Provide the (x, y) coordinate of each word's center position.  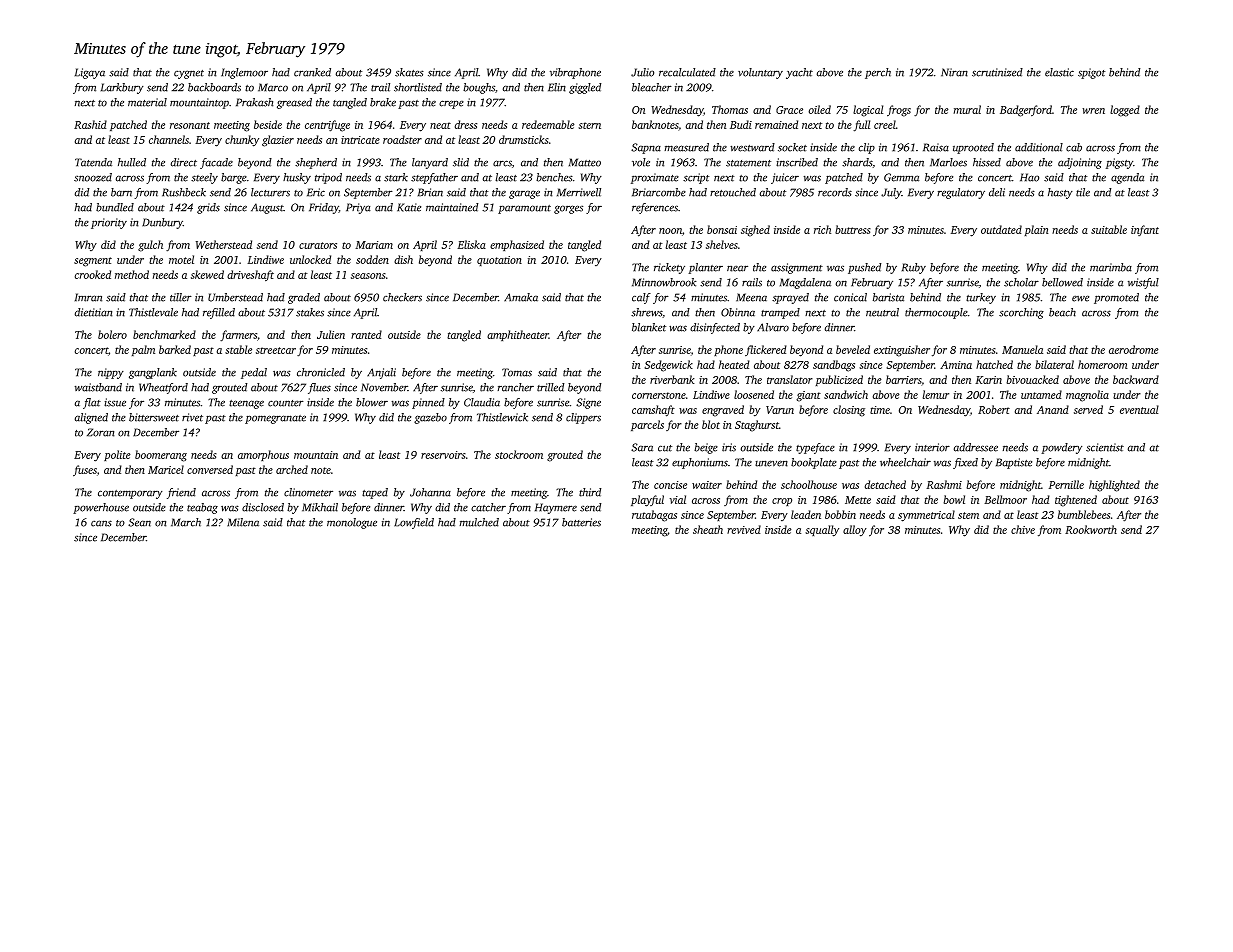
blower (372, 402)
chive (1023, 529)
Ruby (914, 268)
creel (885, 124)
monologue (352, 523)
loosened (754, 394)
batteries (581, 522)
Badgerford (1026, 111)
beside (268, 124)
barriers (903, 379)
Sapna (646, 148)
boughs (479, 88)
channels (169, 139)
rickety (669, 268)
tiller (181, 297)
